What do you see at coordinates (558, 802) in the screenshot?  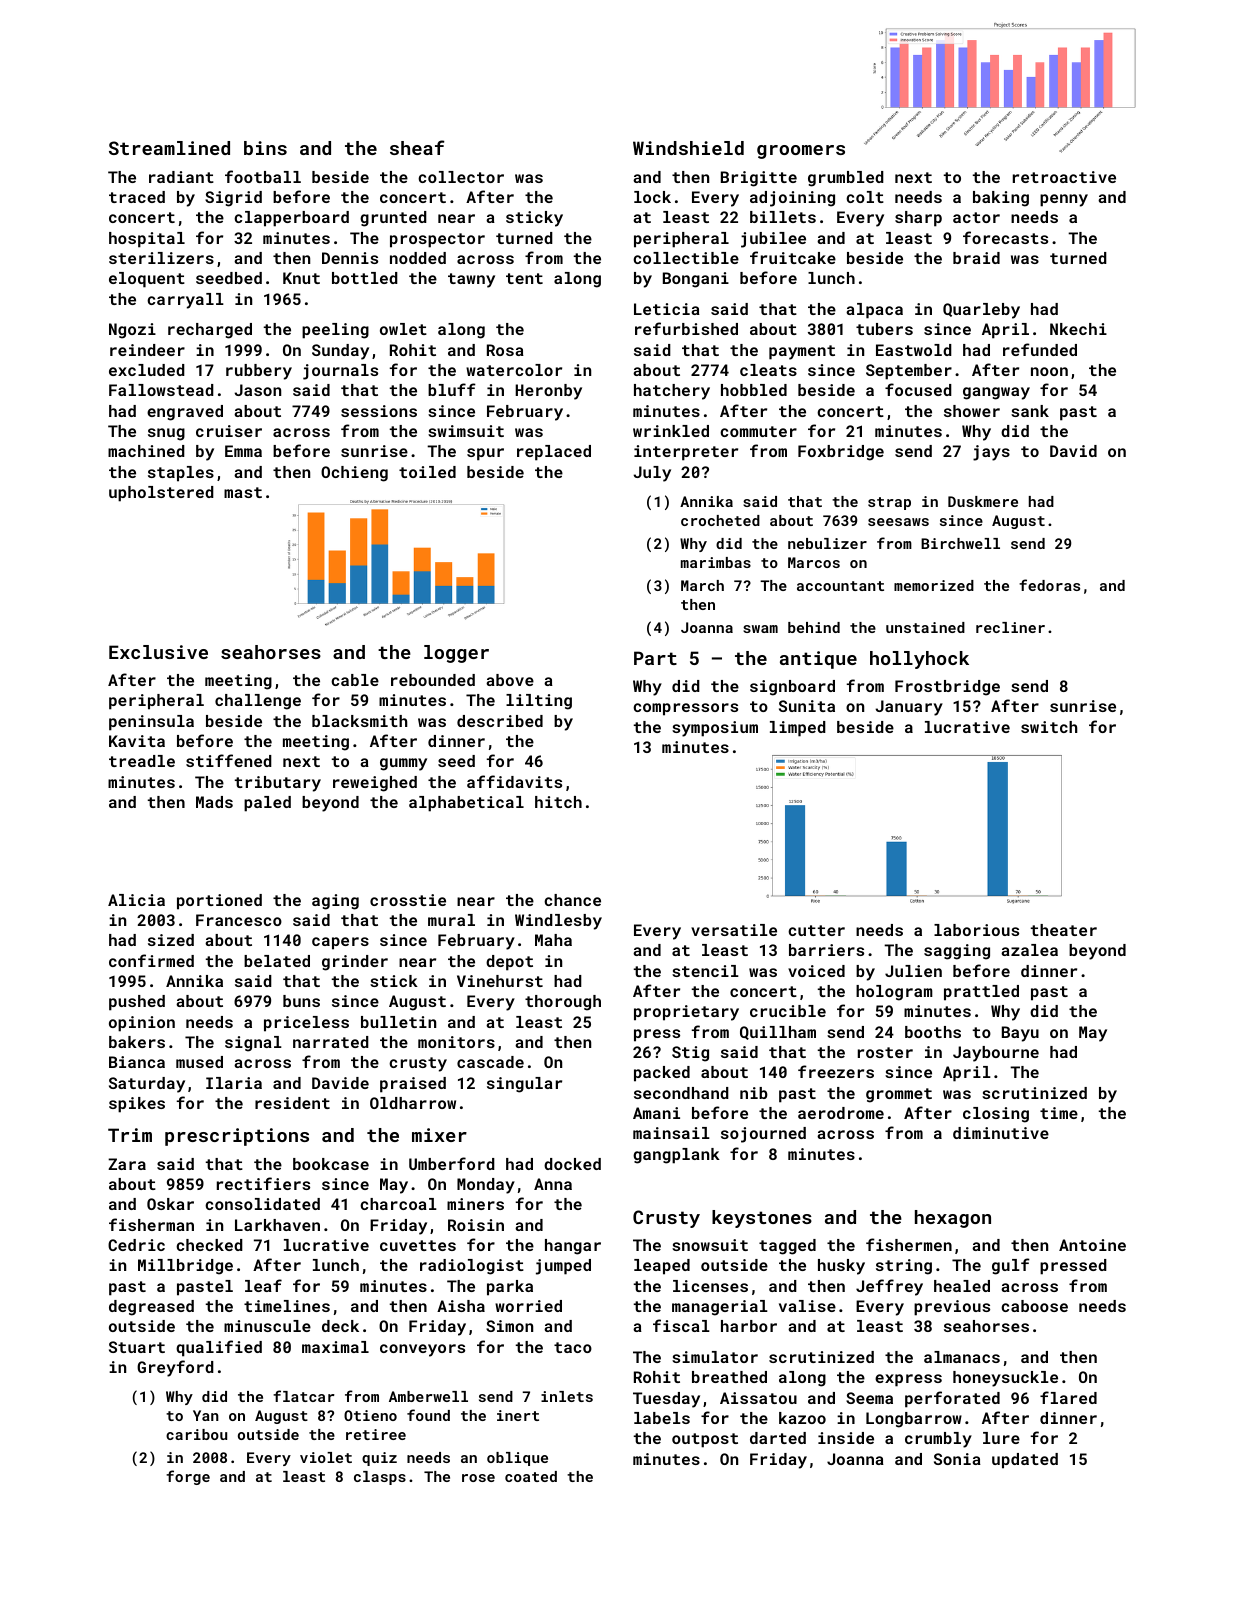 I see `hitch` at bounding box center [558, 802].
